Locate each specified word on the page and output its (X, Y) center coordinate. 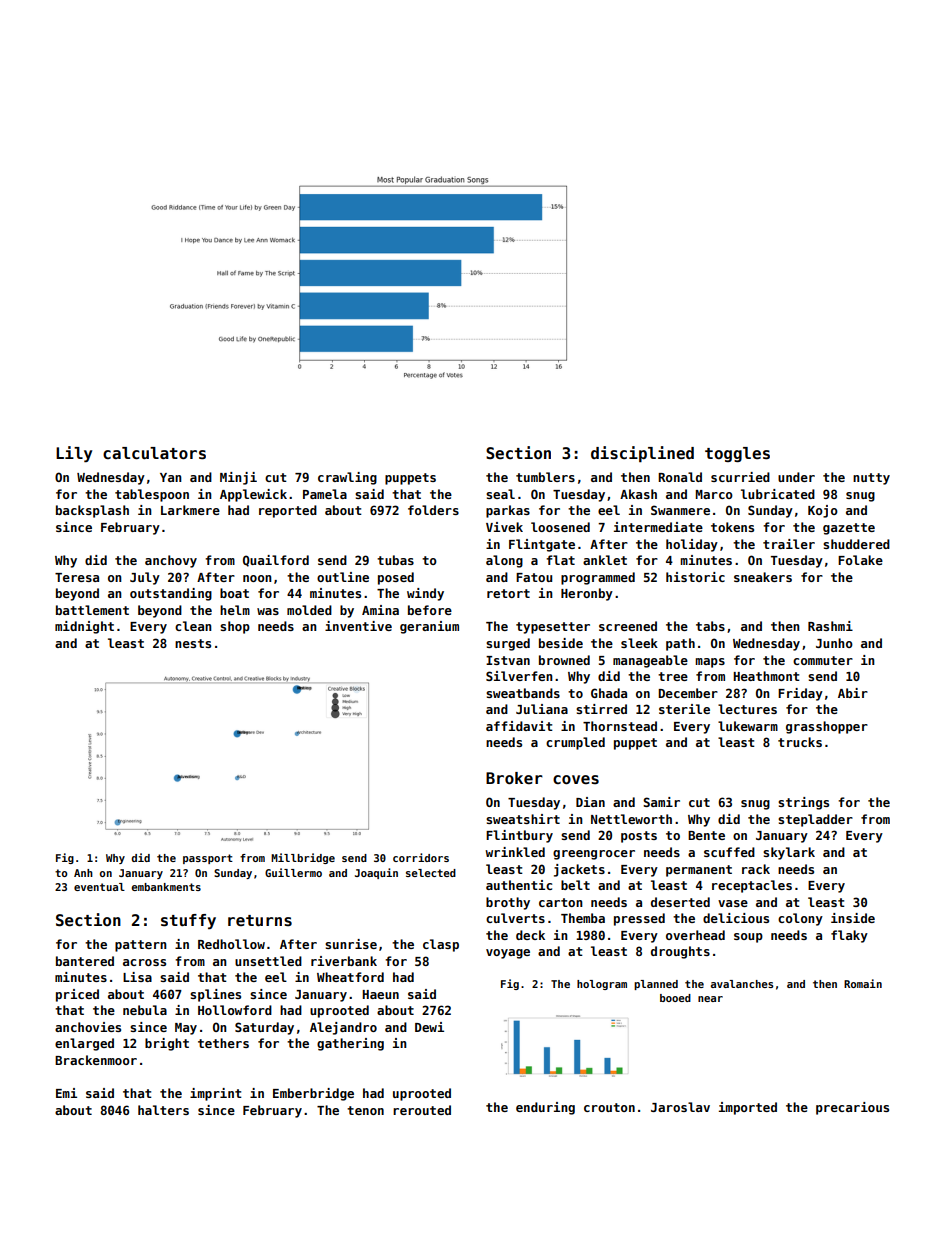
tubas (395, 560)
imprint (216, 1094)
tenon (365, 1110)
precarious (852, 1108)
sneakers (763, 577)
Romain (863, 983)
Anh (83, 873)
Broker (514, 778)
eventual (99, 887)
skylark (789, 853)
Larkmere (190, 510)
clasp (441, 945)
